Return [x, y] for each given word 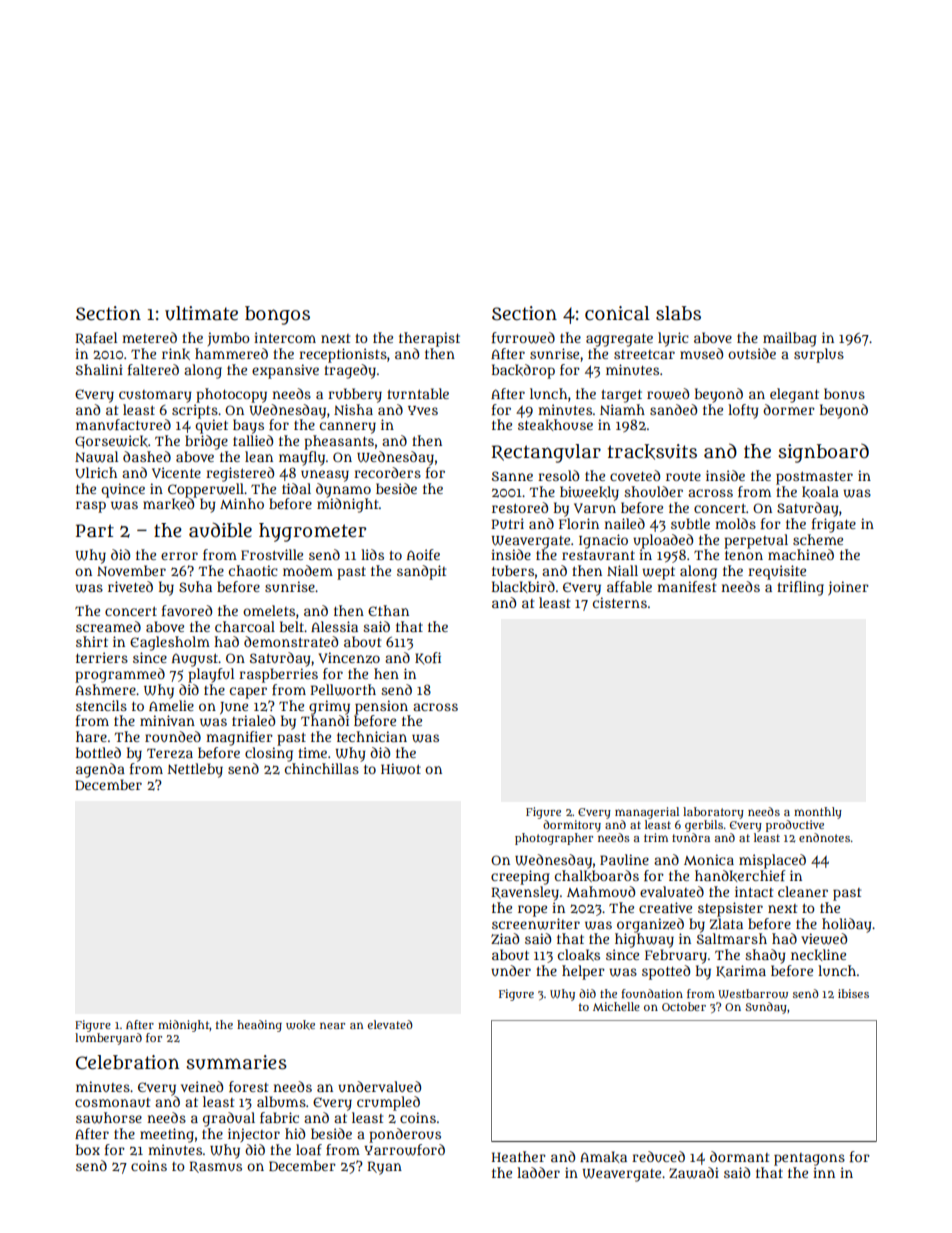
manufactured [123, 424]
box [88, 1149]
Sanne [512, 476]
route [683, 476]
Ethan [388, 610]
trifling [800, 588]
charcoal [245, 626]
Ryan [384, 1168]
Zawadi [694, 1173]
